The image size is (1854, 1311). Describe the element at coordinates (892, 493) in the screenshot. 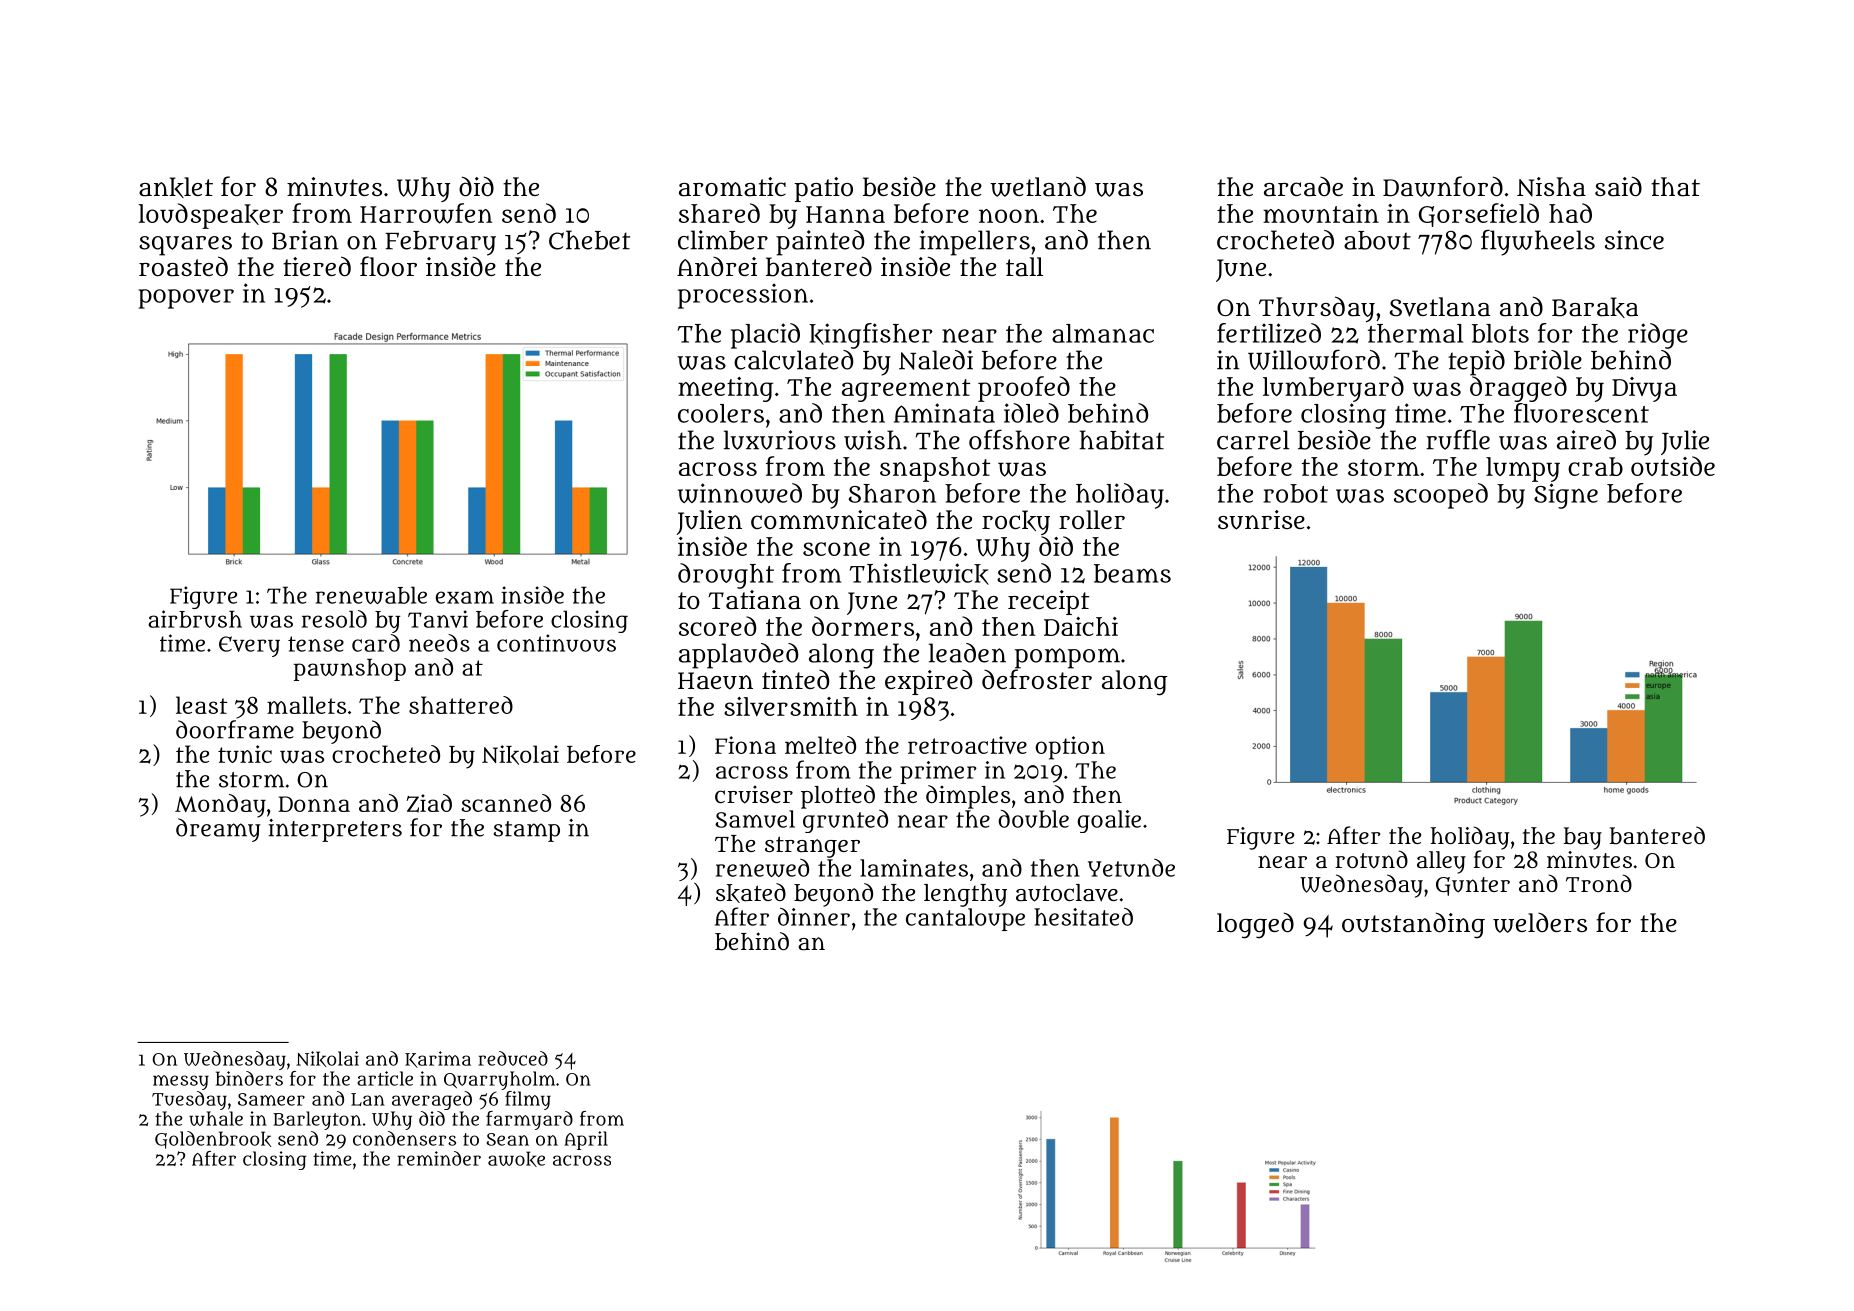

I see `Sharon` at that location.
